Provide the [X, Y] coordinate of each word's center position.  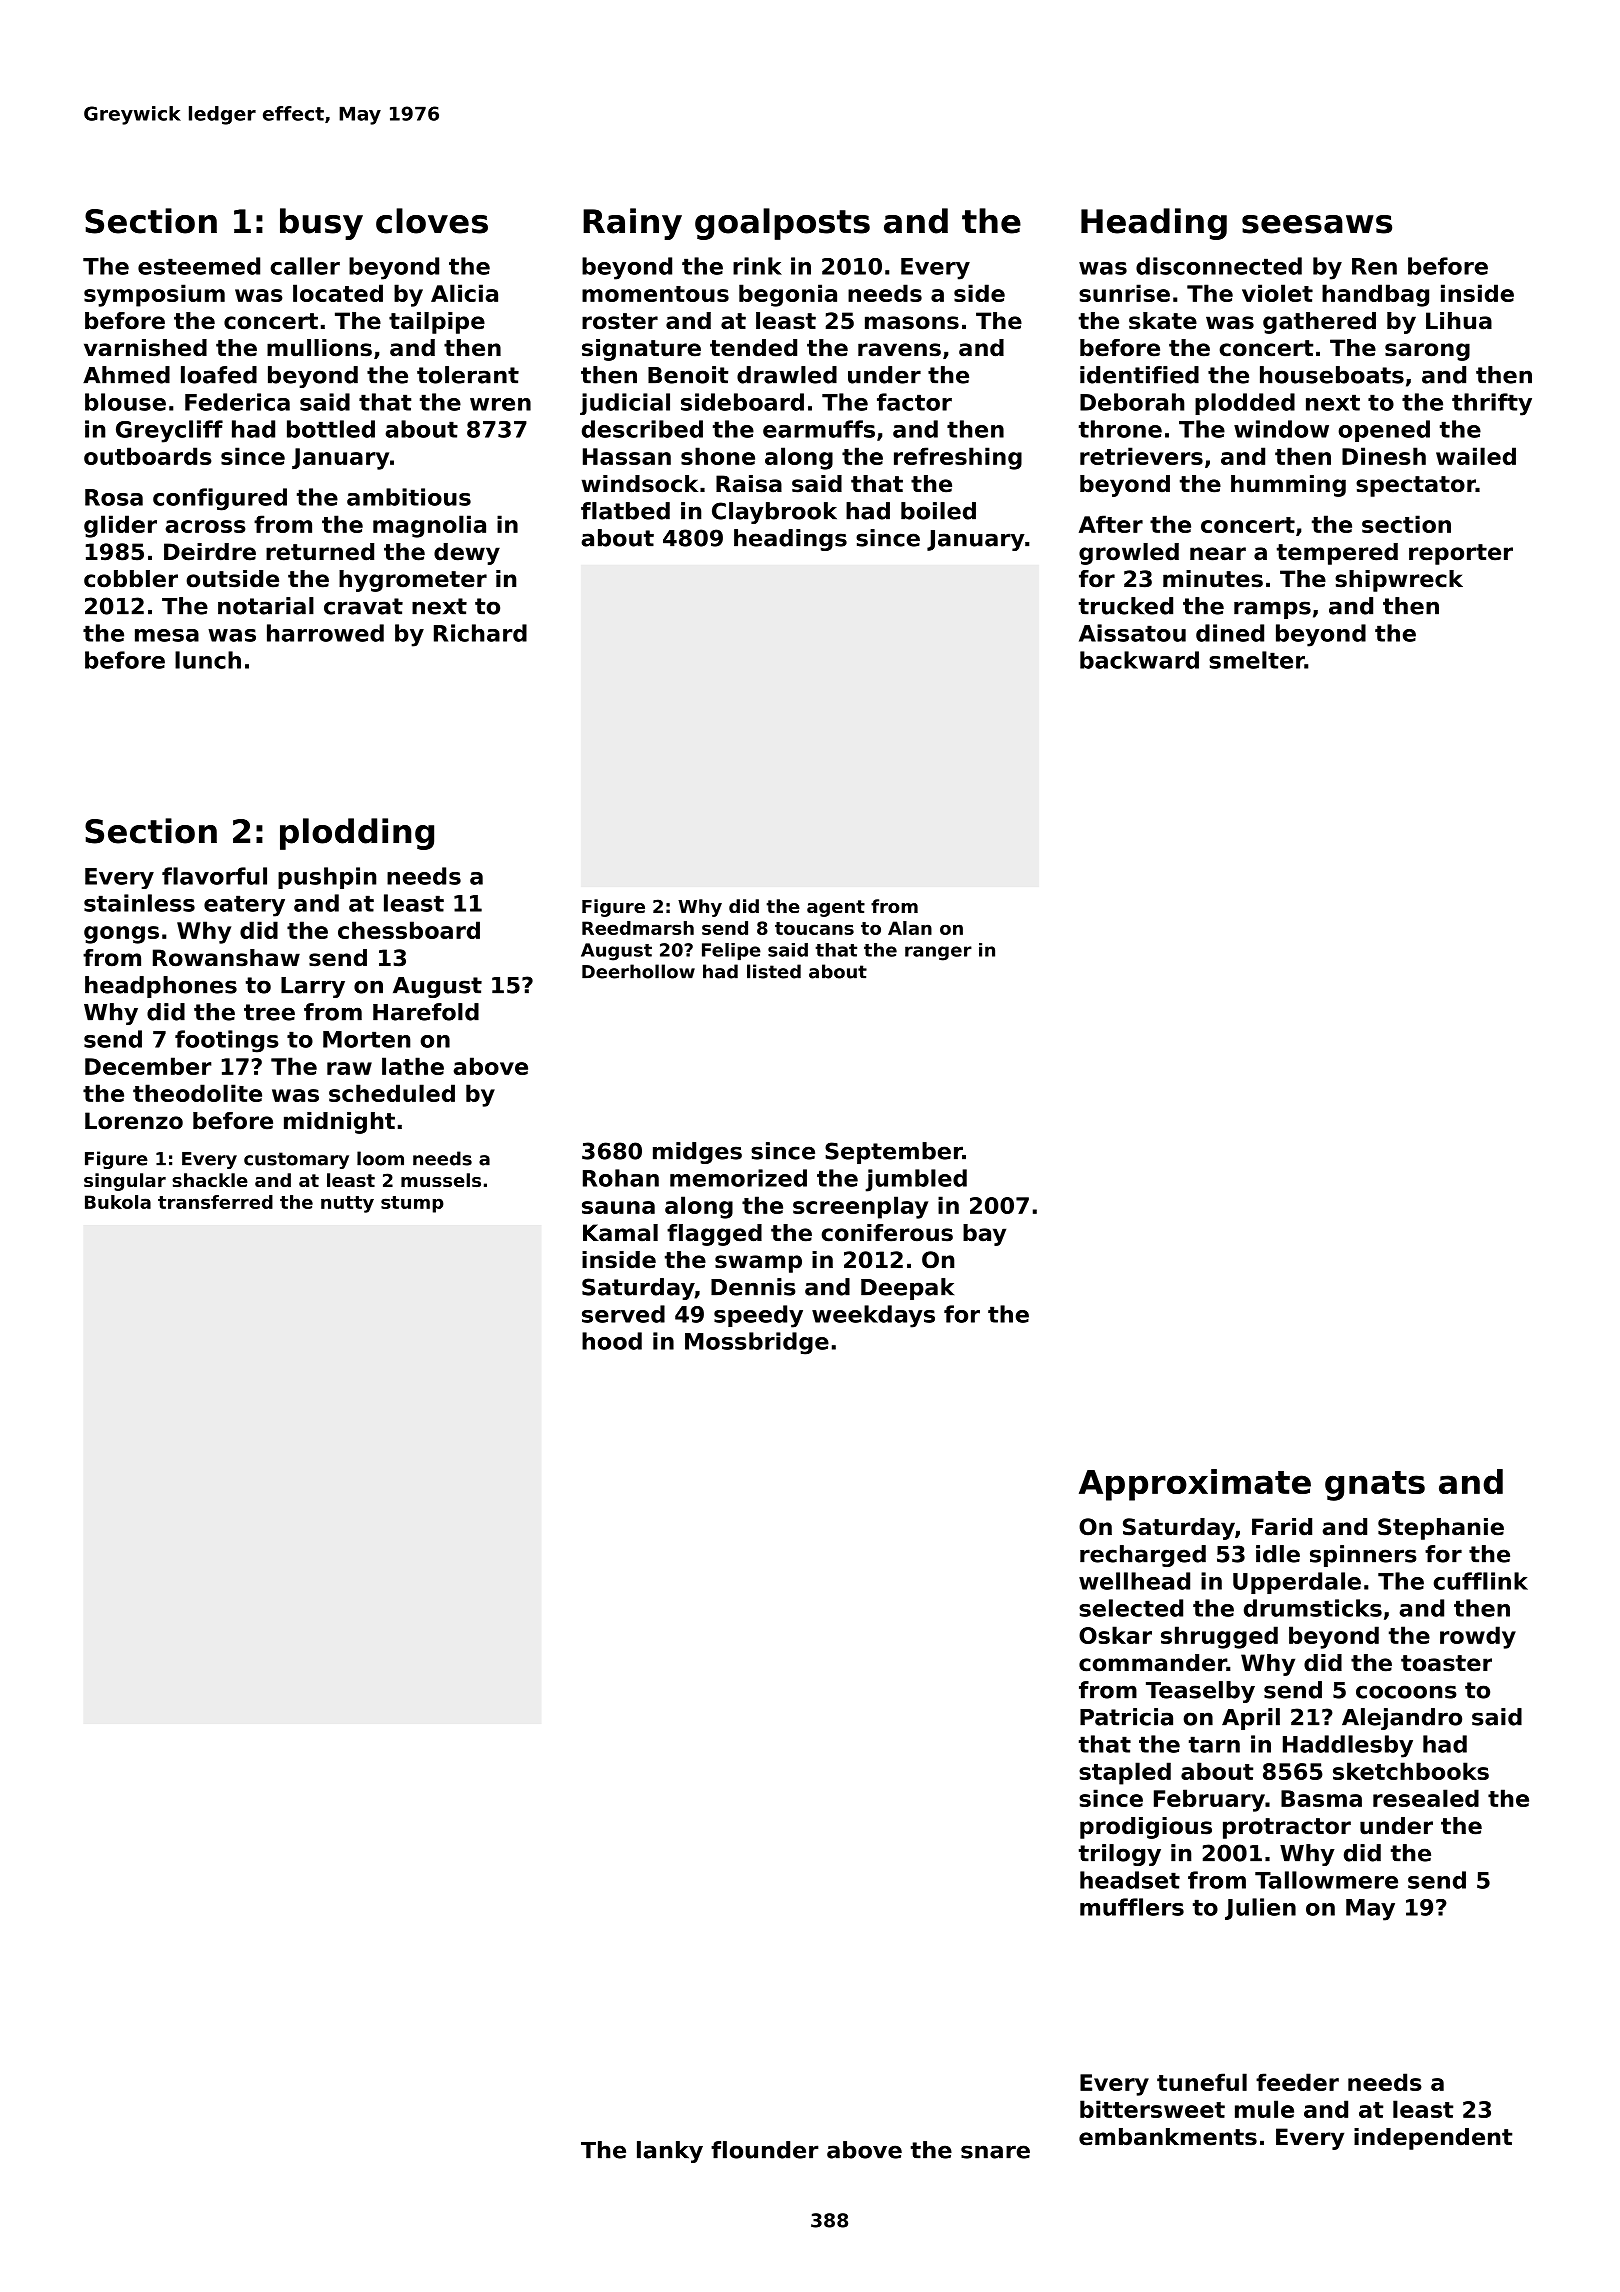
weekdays [873, 1316]
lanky [670, 2152]
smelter [1257, 660]
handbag [1375, 295]
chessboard [409, 930]
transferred [215, 1202]
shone [718, 456]
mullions [319, 348]
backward [1139, 660]
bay [984, 1235]
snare [995, 2152]
